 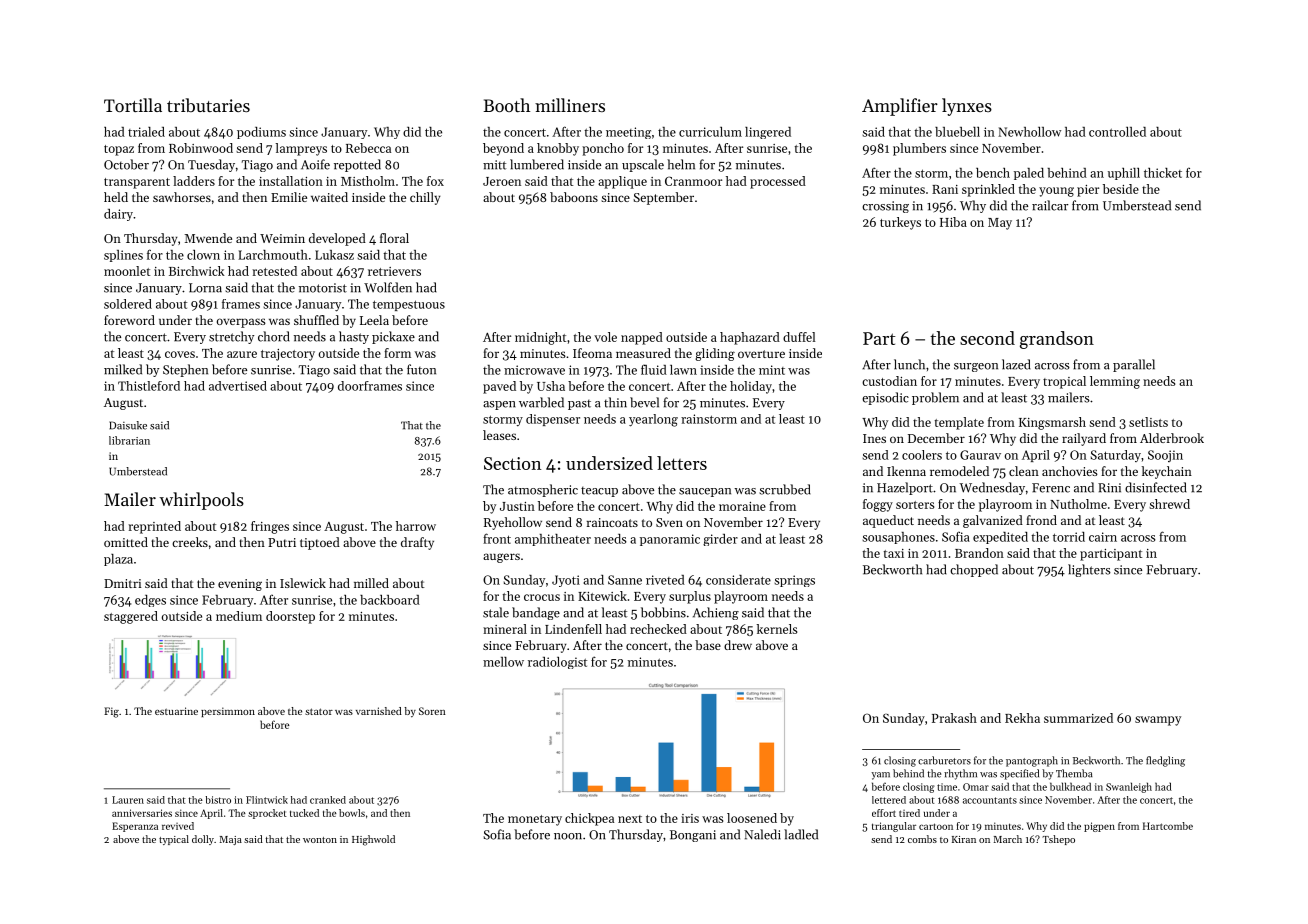 I want to click on stator, so click(x=319, y=711).
